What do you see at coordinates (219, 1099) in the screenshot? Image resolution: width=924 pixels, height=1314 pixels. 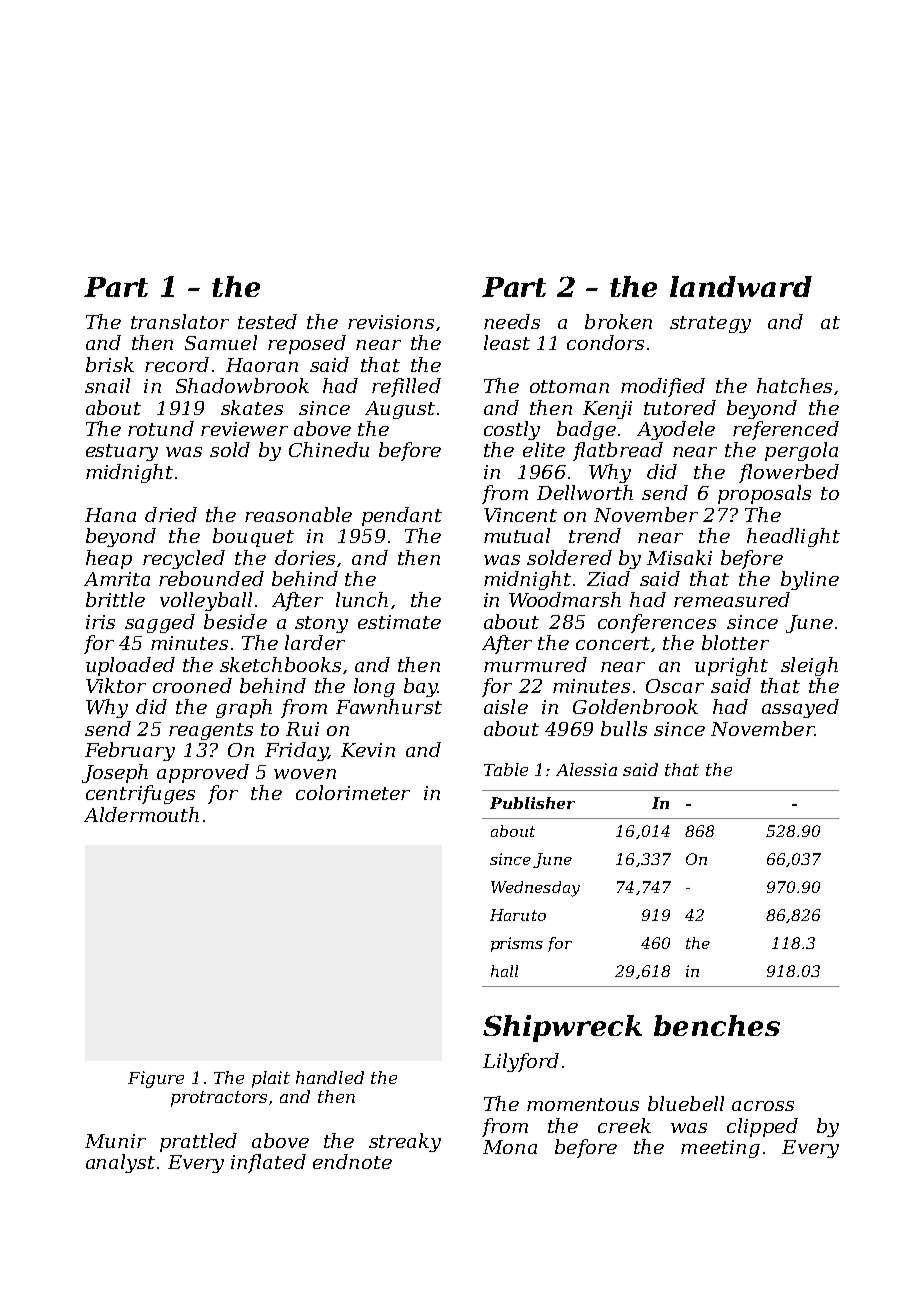 I see `protractors` at bounding box center [219, 1099].
